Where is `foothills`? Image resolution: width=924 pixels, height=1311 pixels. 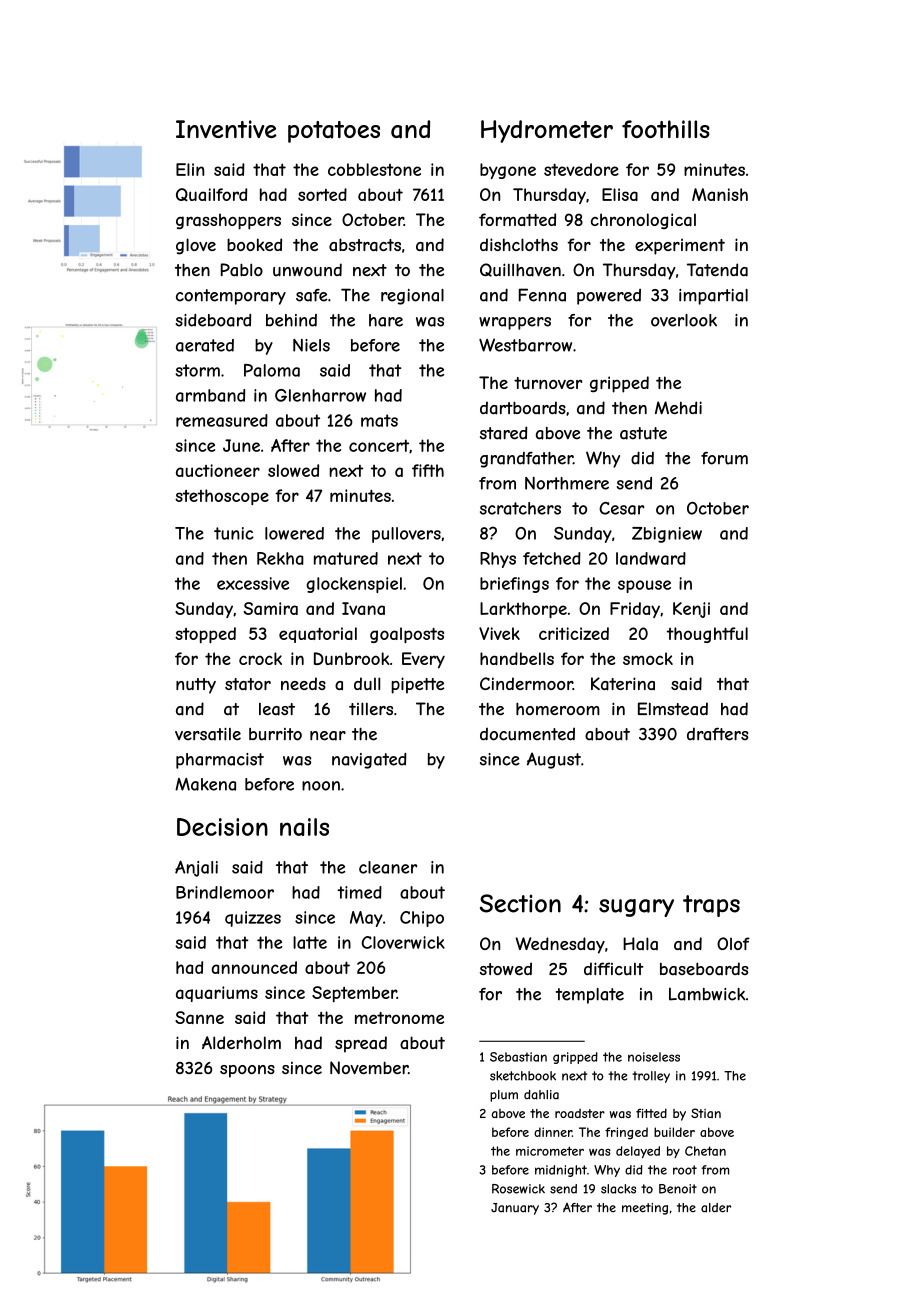
foothills is located at coordinates (666, 129).
